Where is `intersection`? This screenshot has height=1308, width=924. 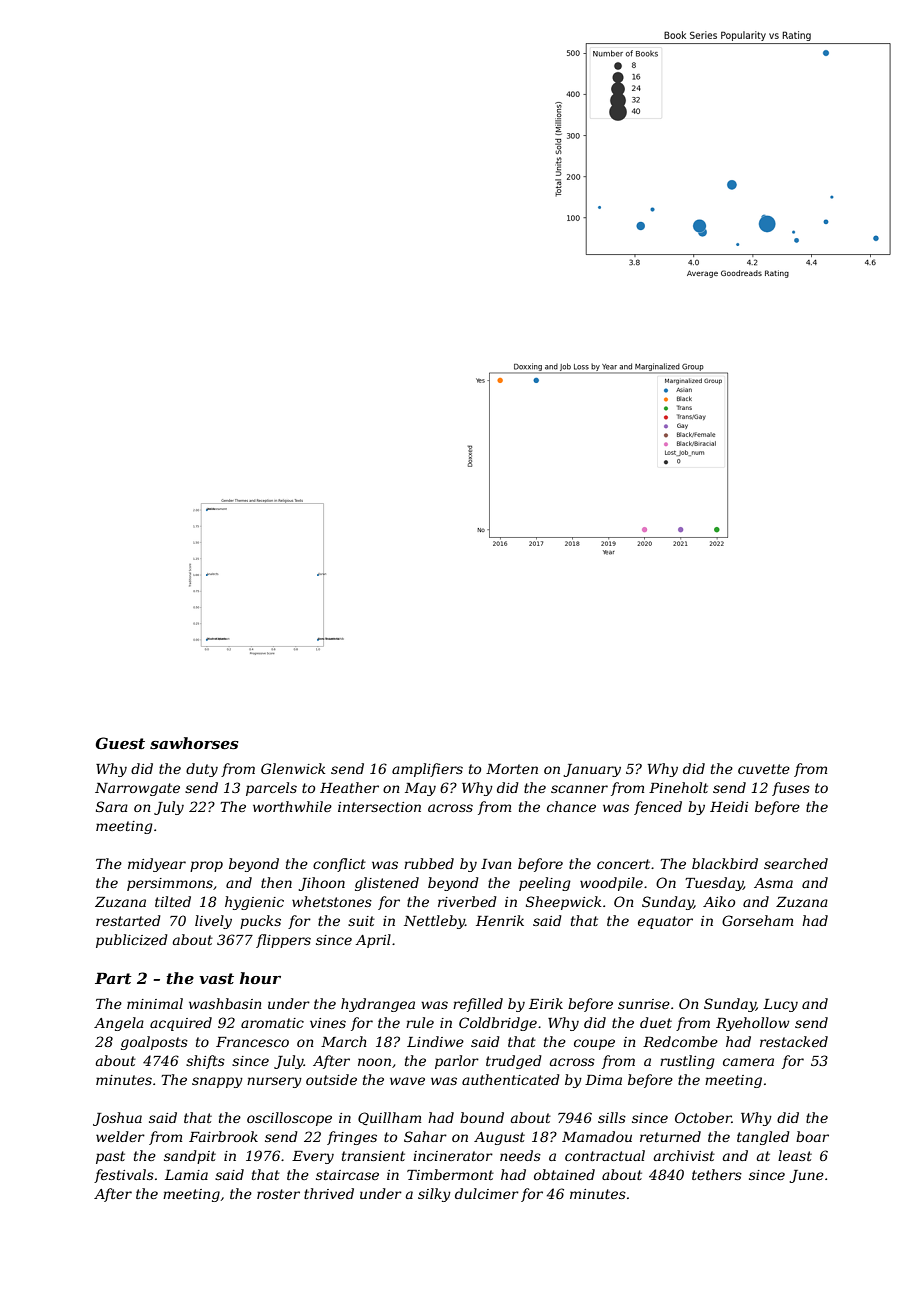 intersection is located at coordinates (379, 807).
